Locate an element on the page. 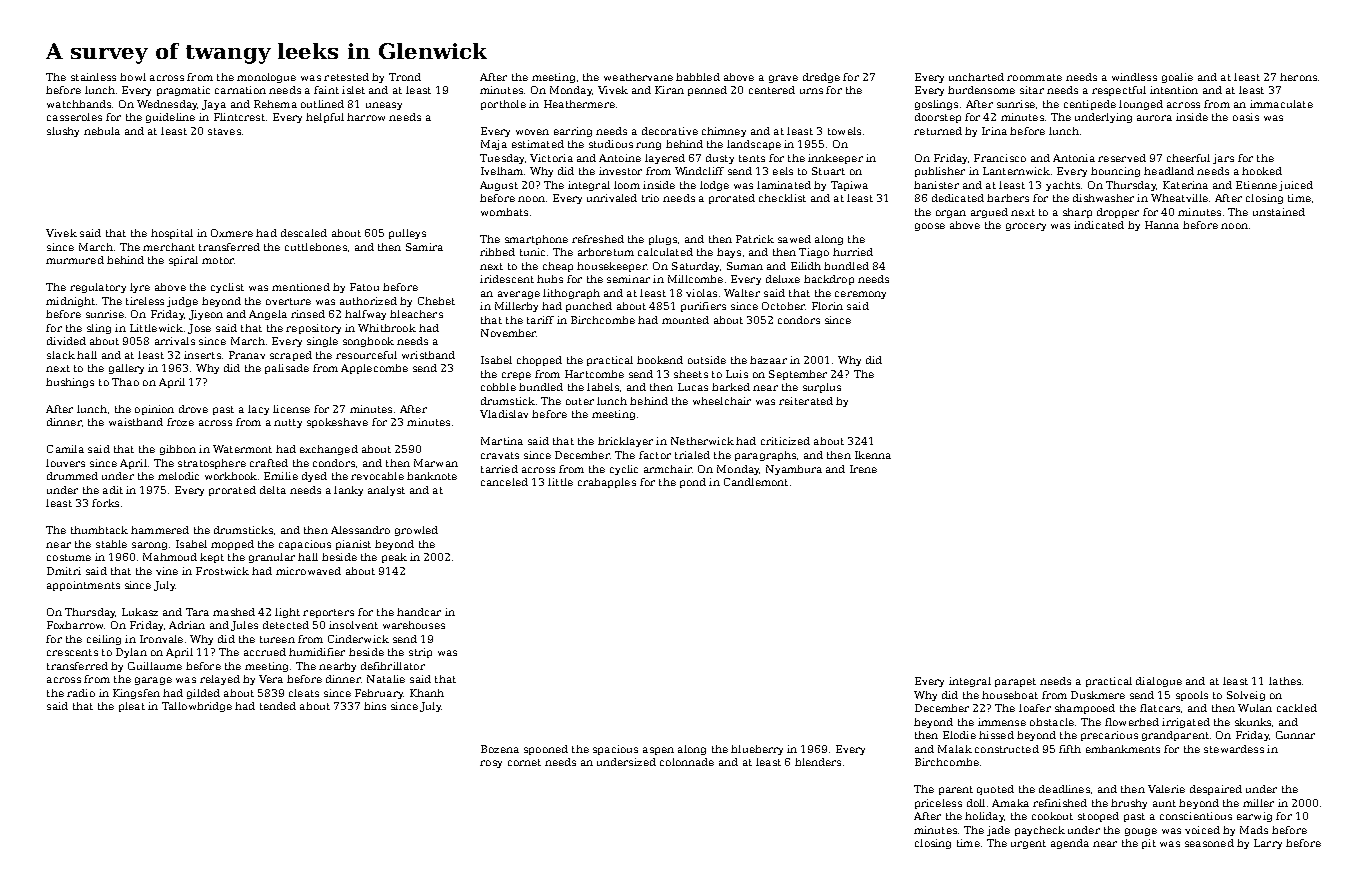  Emilie is located at coordinates (281, 476).
